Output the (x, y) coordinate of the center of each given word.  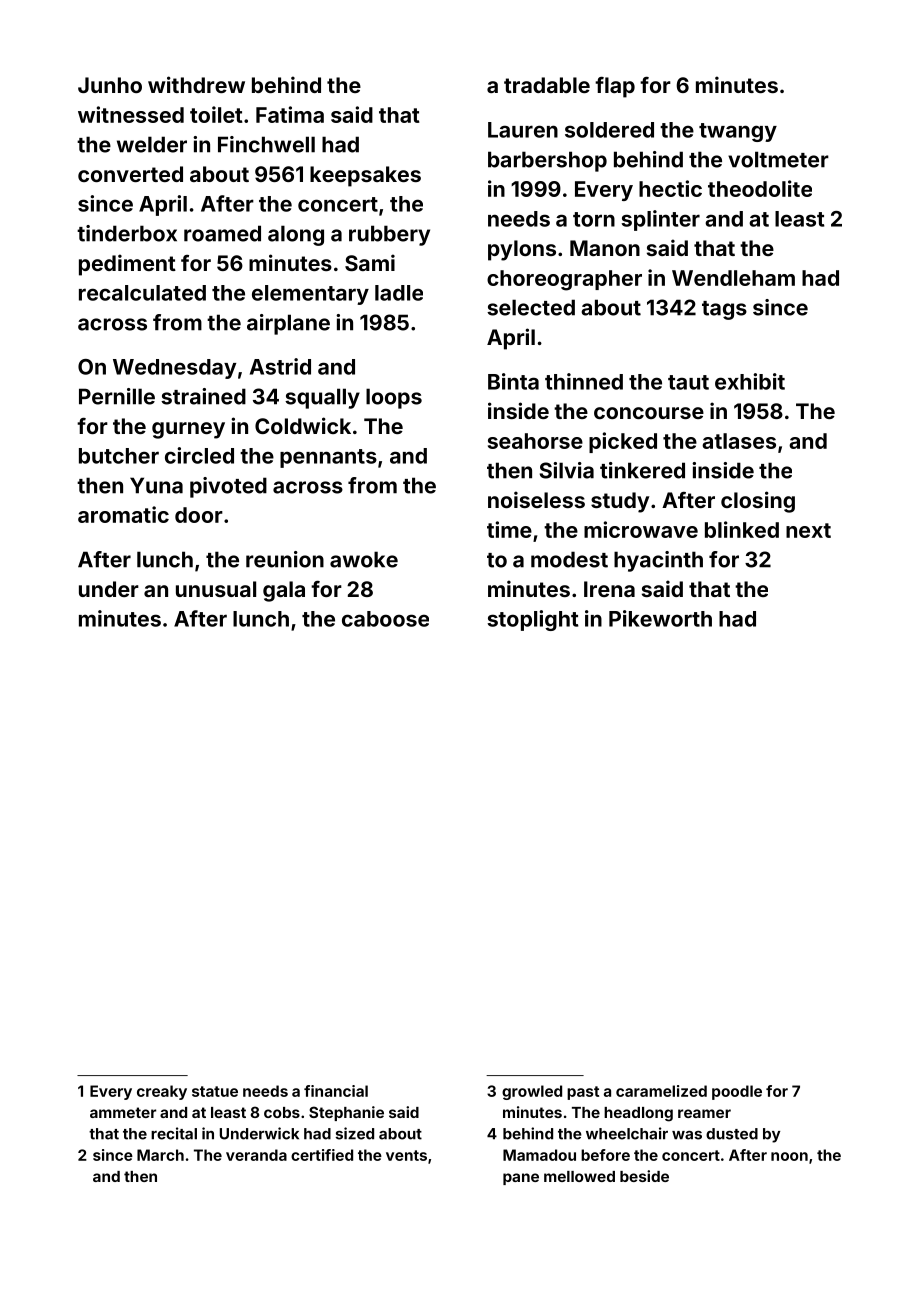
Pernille (117, 396)
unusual (216, 589)
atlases (739, 441)
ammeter (123, 1112)
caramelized (661, 1091)
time (509, 529)
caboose (385, 619)
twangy (738, 132)
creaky (162, 1092)
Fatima (290, 114)
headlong (638, 1114)
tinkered (642, 470)
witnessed (131, 114)
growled (532, 1092)
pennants (328, 458)
